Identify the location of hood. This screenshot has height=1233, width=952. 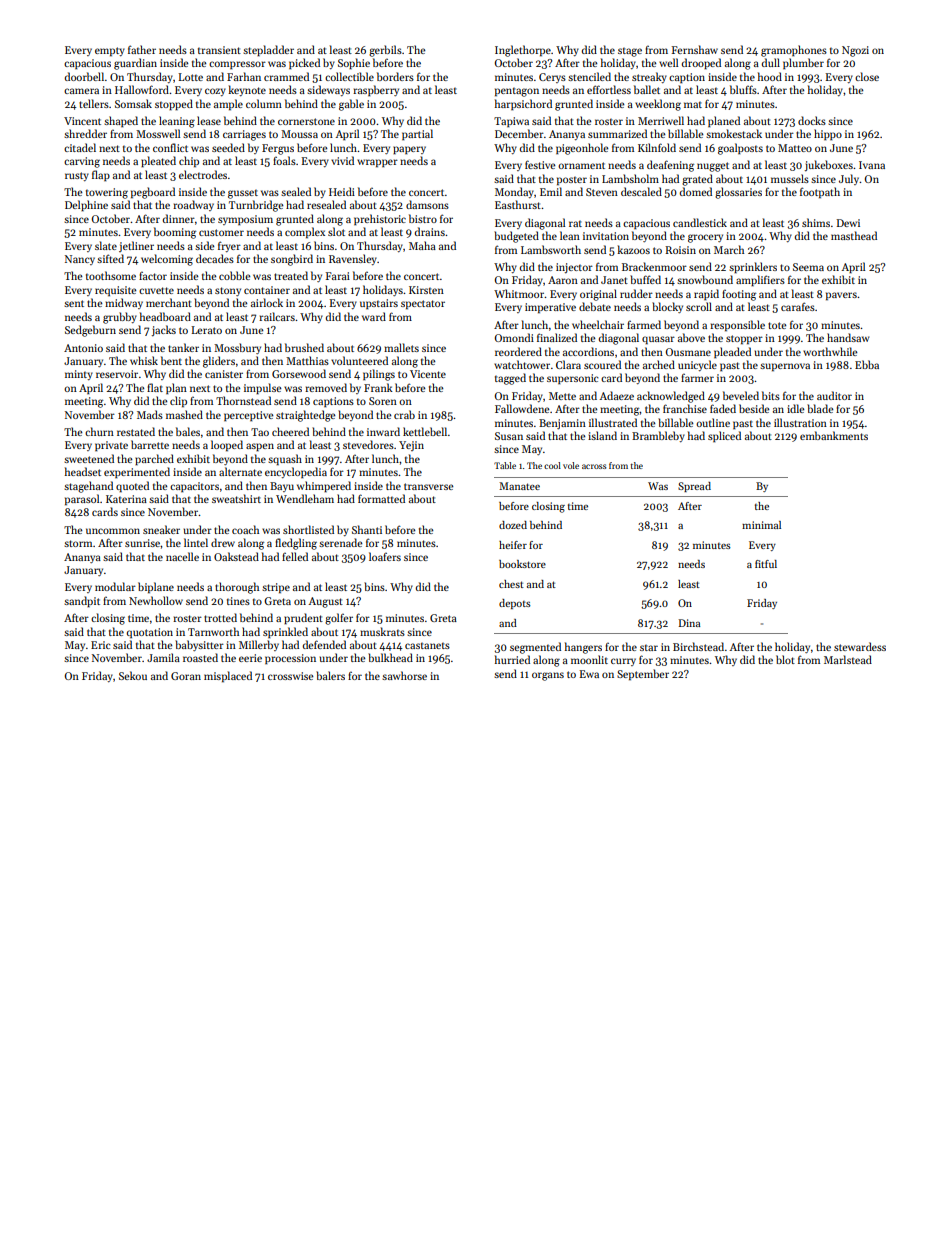
(770, 76).
